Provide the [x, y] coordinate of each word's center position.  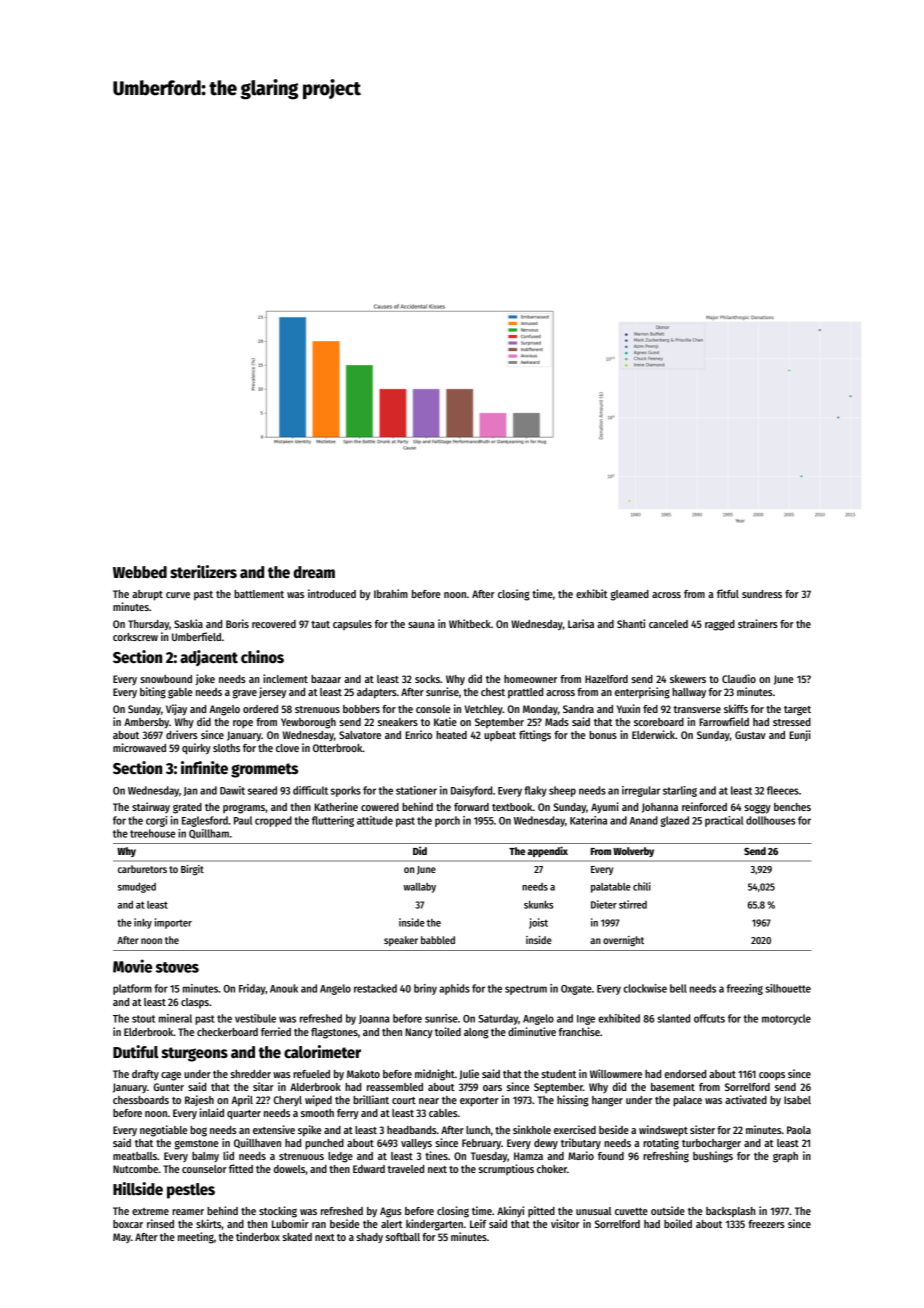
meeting [196, 1238]
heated [451, 735]
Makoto [363, 1074]
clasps [195, 1003]
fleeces [783, 790]
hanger [607, 1101]
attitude [375, 820]
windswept [663, 1131]
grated [187, 808]
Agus [391, 1212]
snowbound [166, 679]
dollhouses [770, 820]
